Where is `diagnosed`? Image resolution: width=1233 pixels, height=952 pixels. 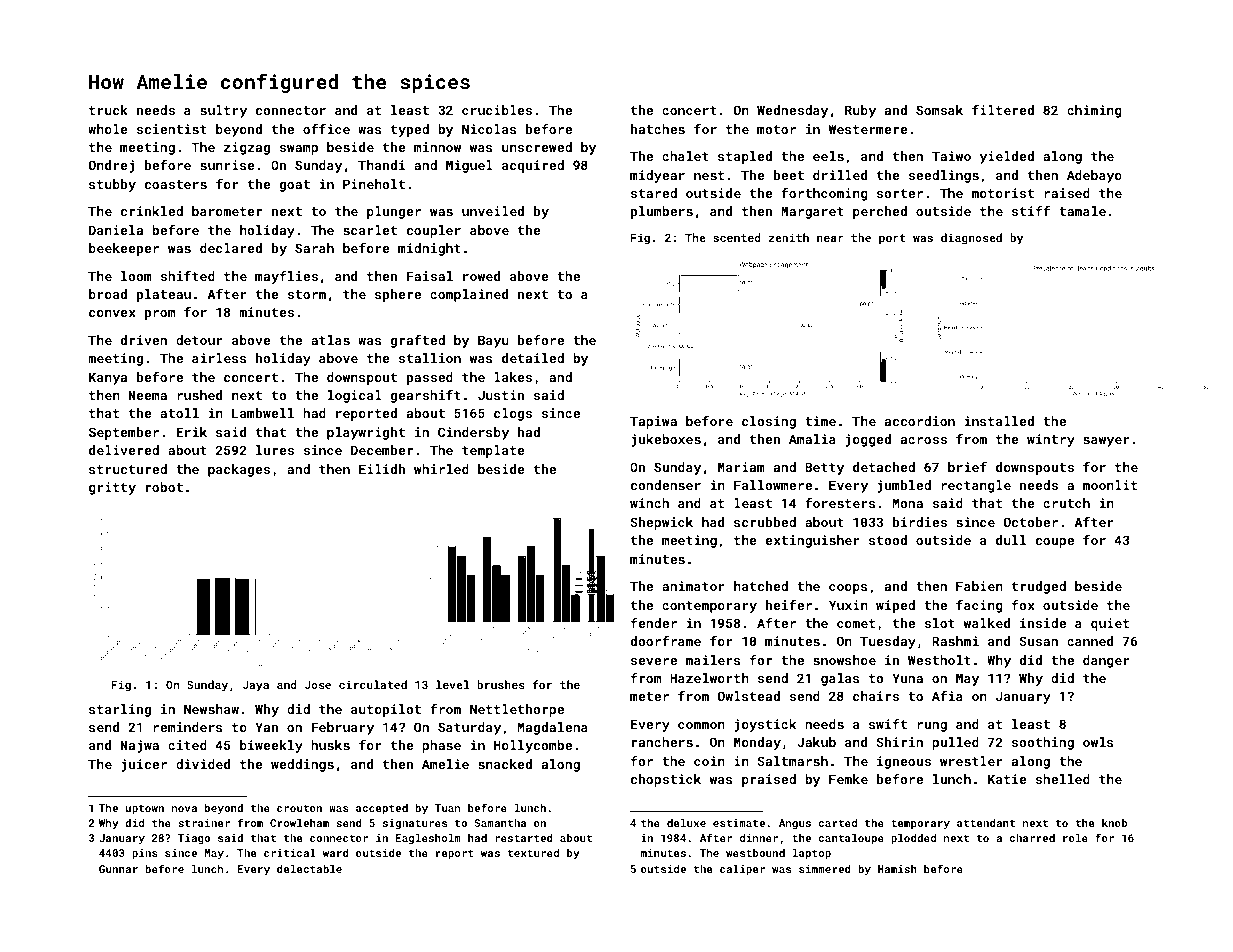
diagnosed is located at coordinates (971, 239).
